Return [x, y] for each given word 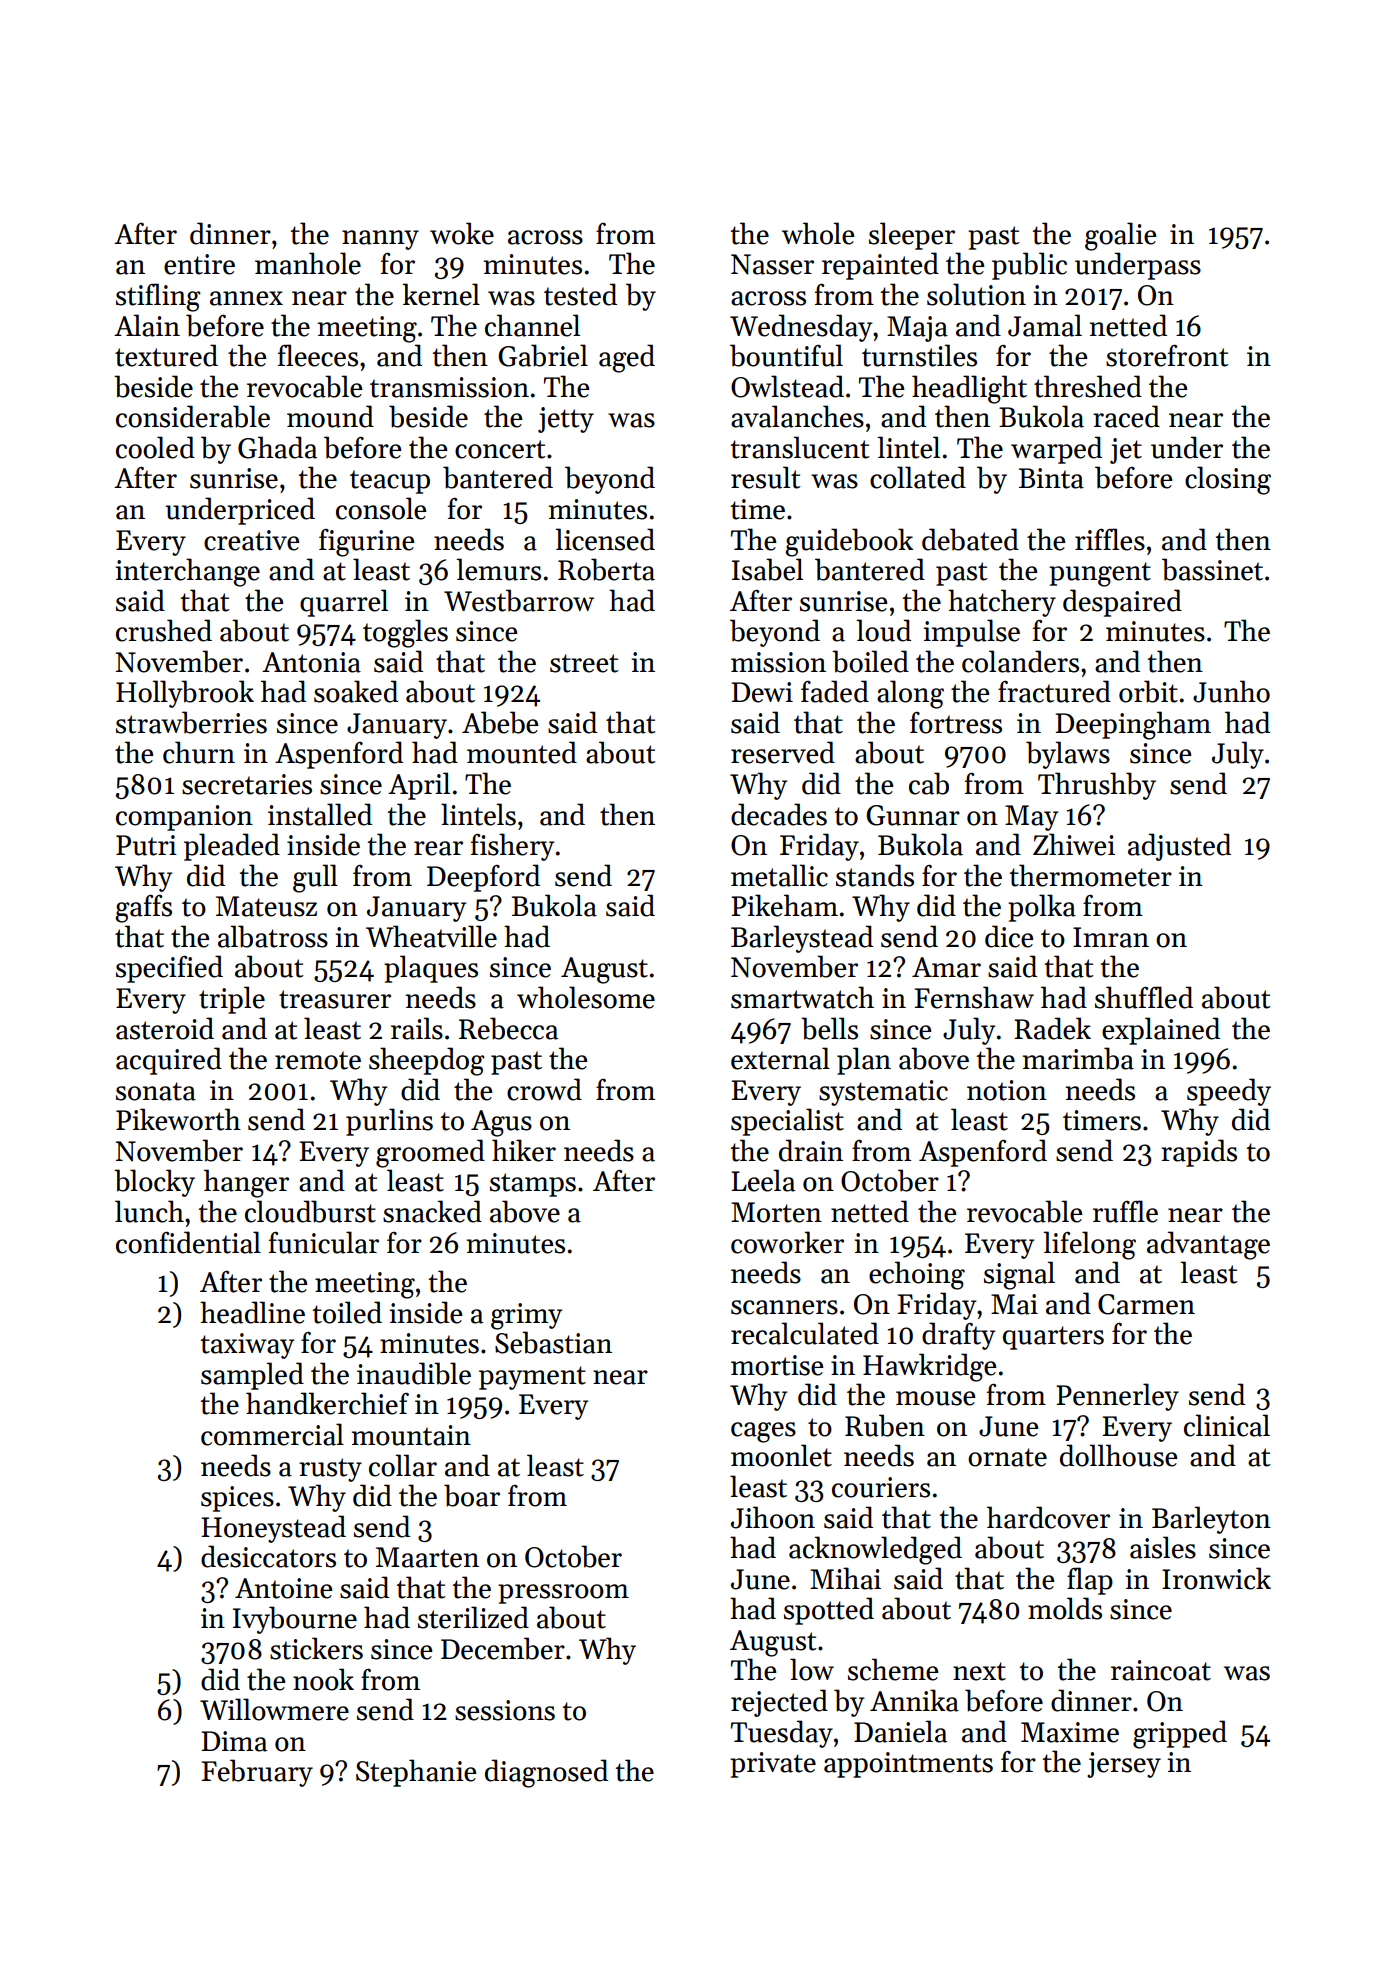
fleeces [318, 355]
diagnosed [546, 1773]
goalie [1120, 236]
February [257, 1773]
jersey [1124, 1765]
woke [462, 233]
